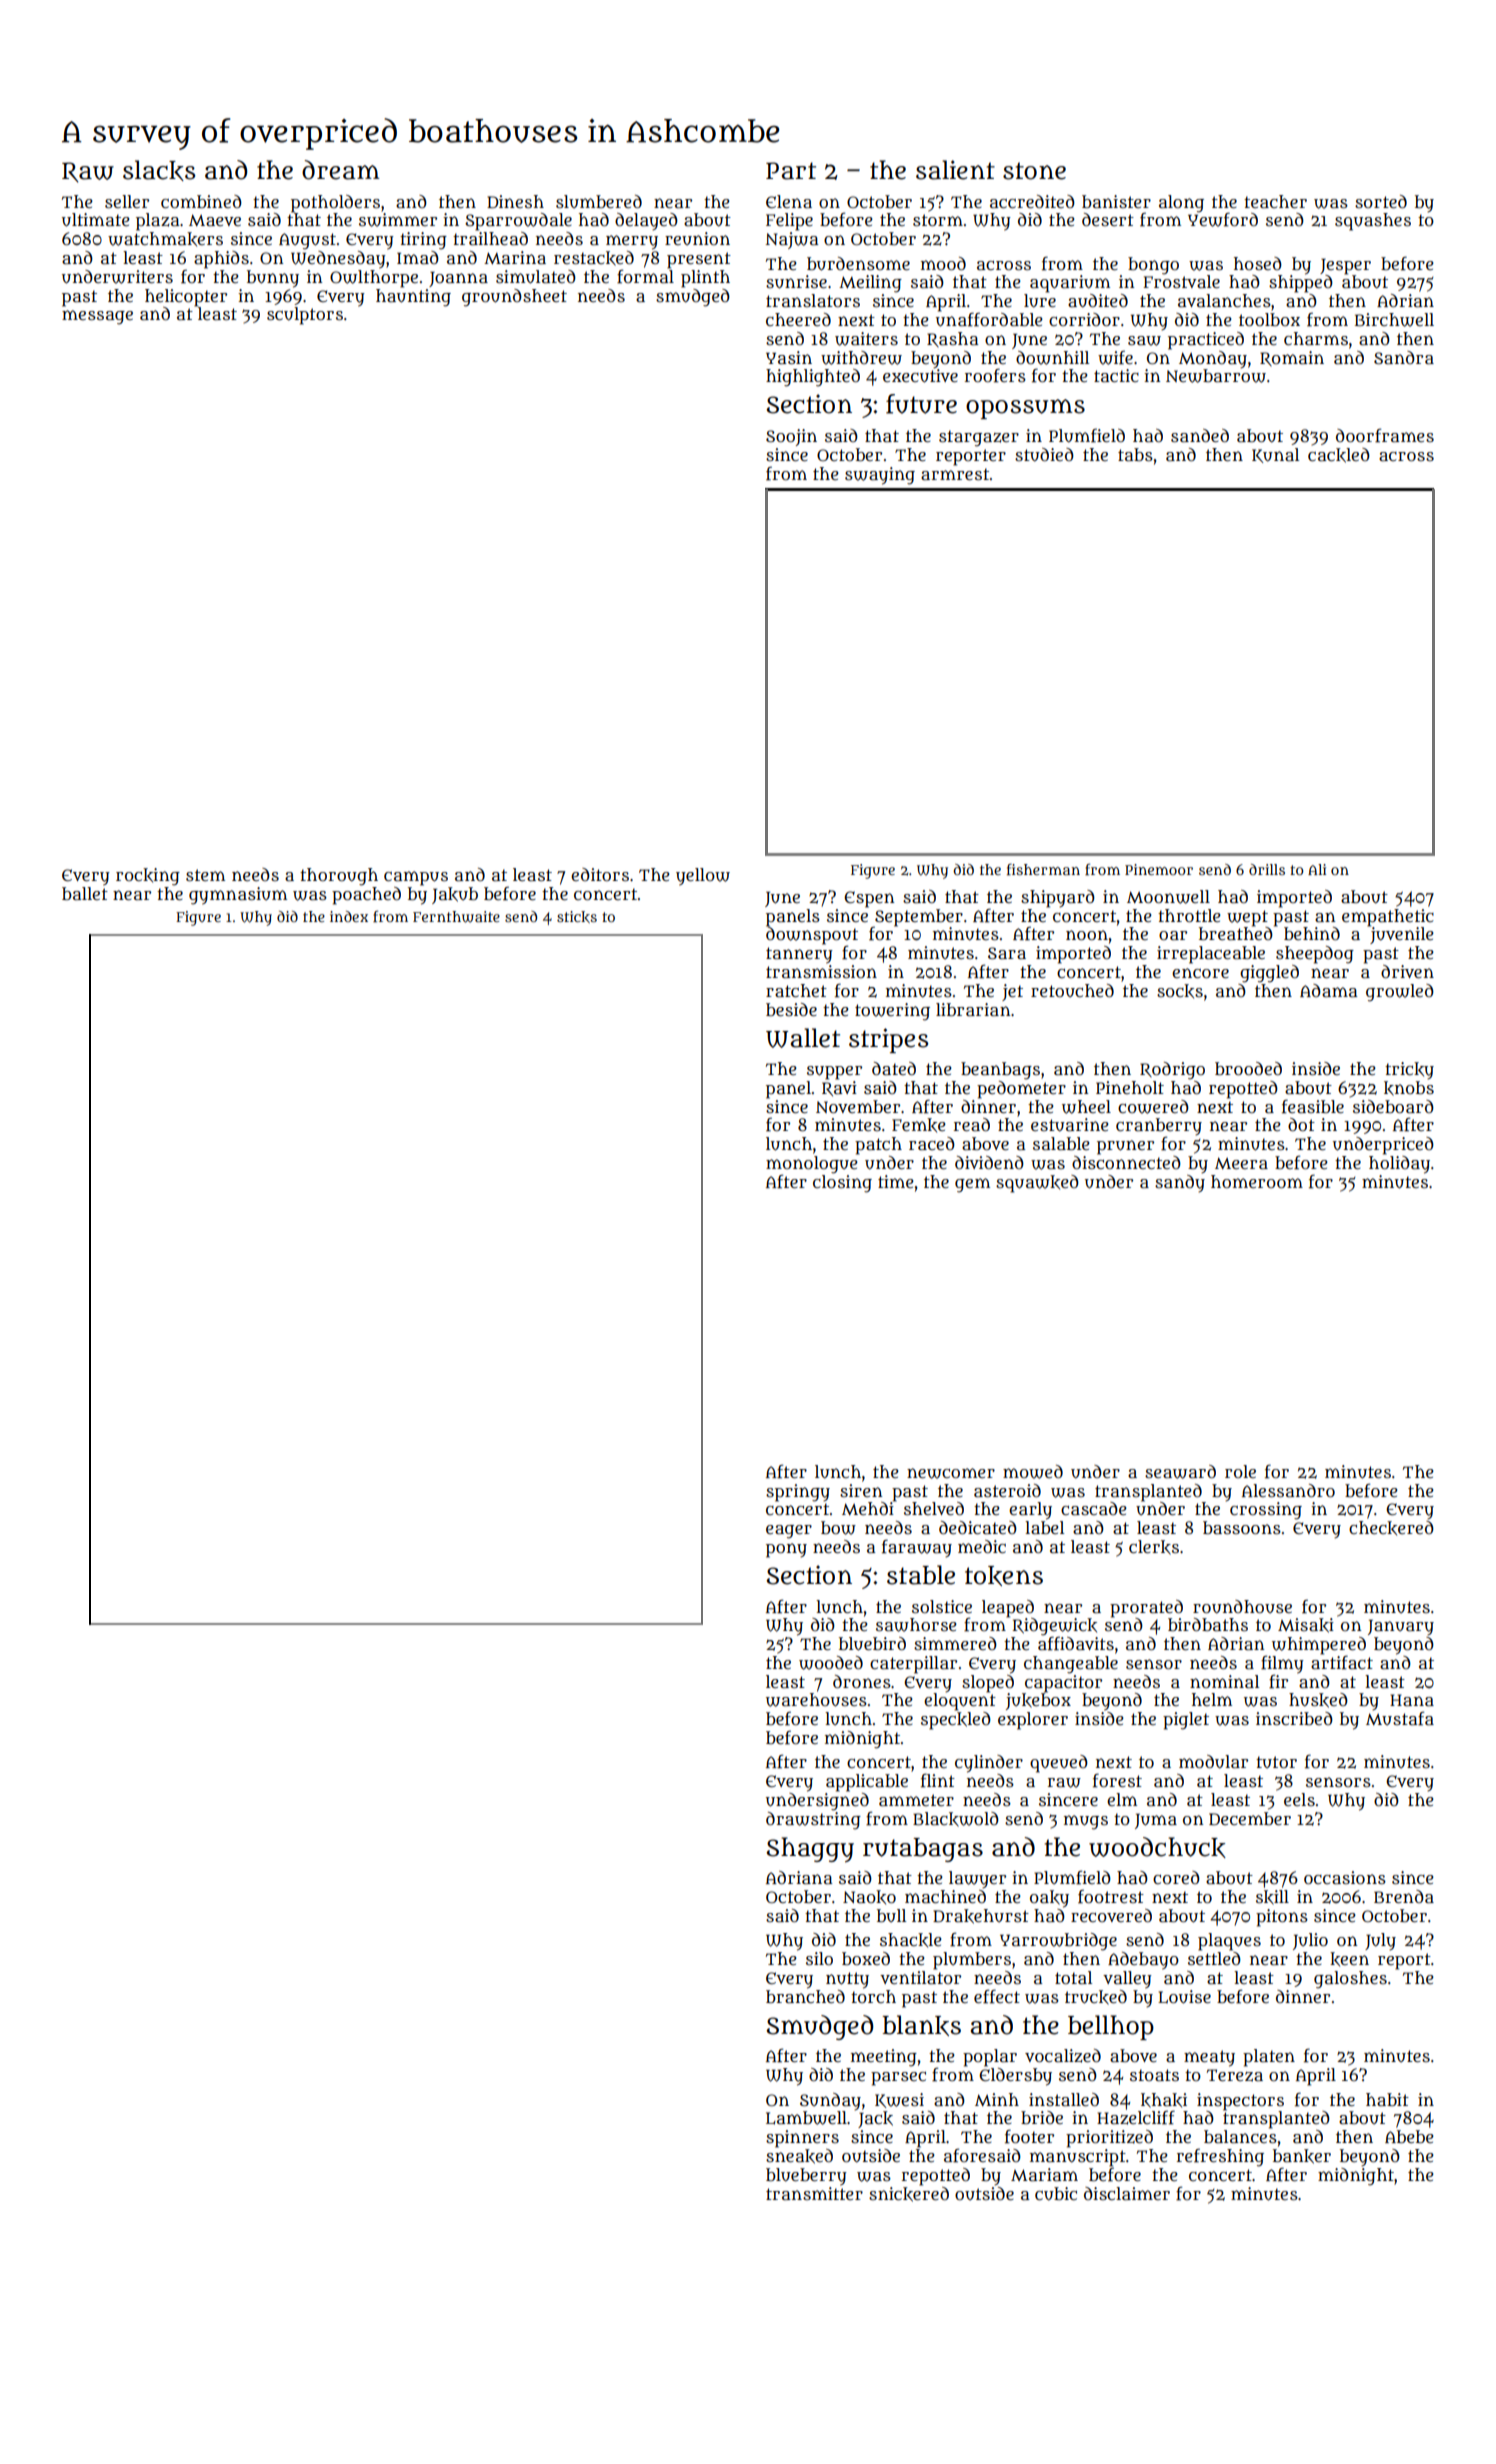 The height and width of the page is (2464, 1496). Describe the element at coordinates (960, 1702) in the page. I see `eloquent` at that location.
